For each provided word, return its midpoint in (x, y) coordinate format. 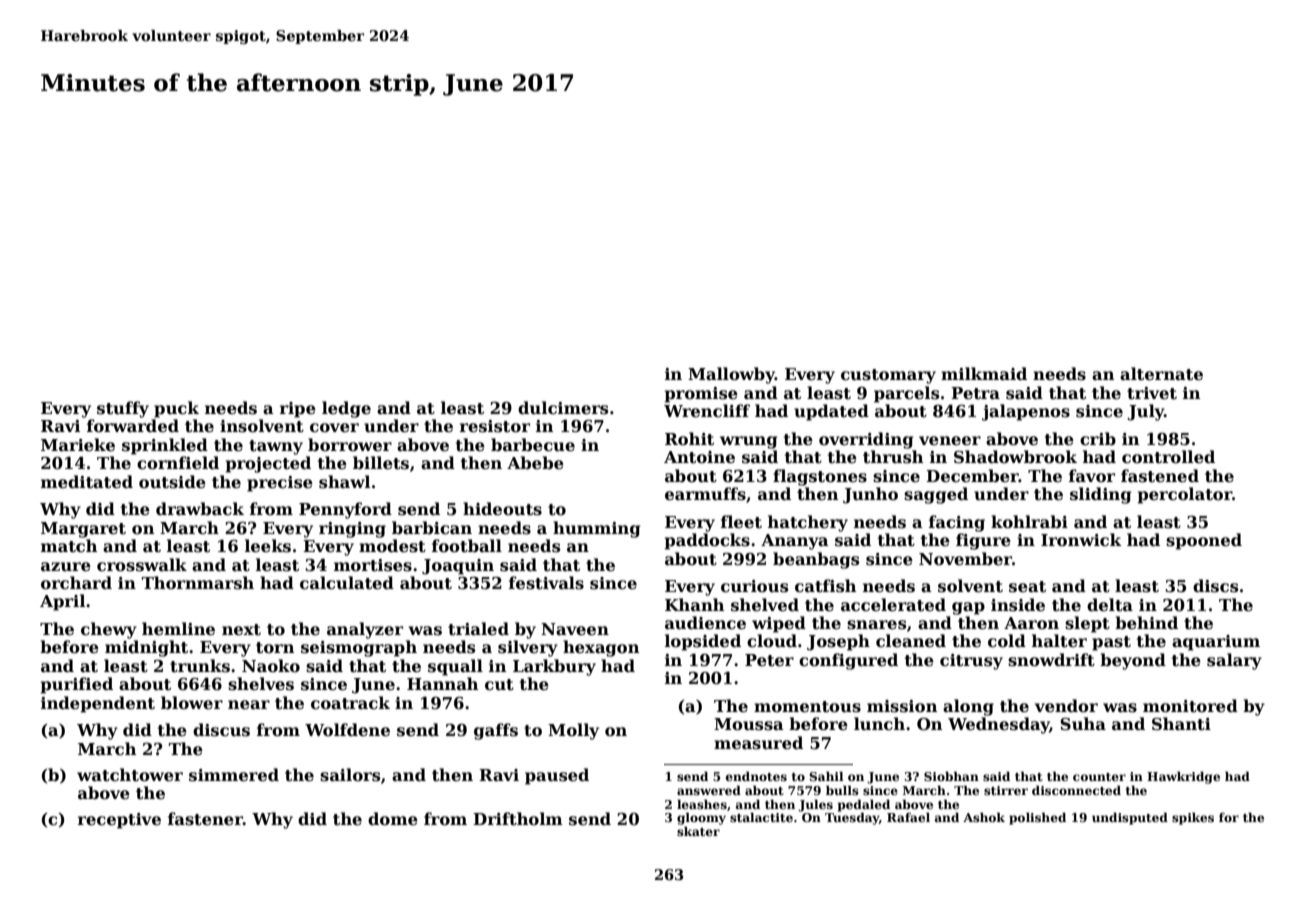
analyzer (365, 630)
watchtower (130, 775)
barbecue (533, 445)
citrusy (971, 662)
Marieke (78, 445)
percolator (1185, 495)
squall (455, 667)
